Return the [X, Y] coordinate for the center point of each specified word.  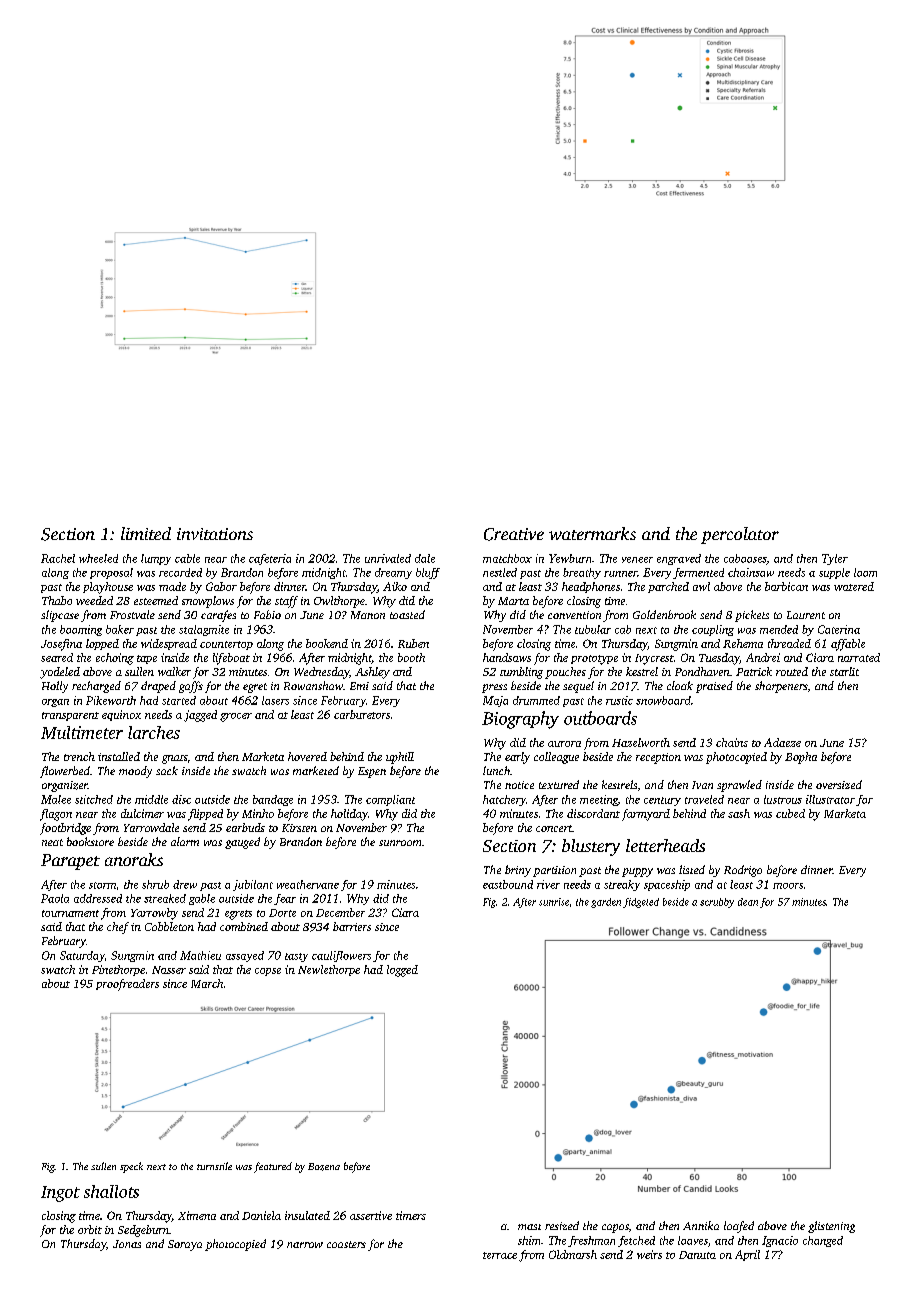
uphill [400, 758]
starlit [844, 671]
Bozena [324, 1167]
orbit [90, 1229]
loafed [739, 1227]
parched [668, 587]
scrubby [717, 903]
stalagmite [204, 630]
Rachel [58, 558]
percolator [740, 535]
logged [402, 971]
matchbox [507, 558]
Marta [513, 601]
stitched [94, 799]
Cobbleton [169, 926]
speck [131, 1167]
